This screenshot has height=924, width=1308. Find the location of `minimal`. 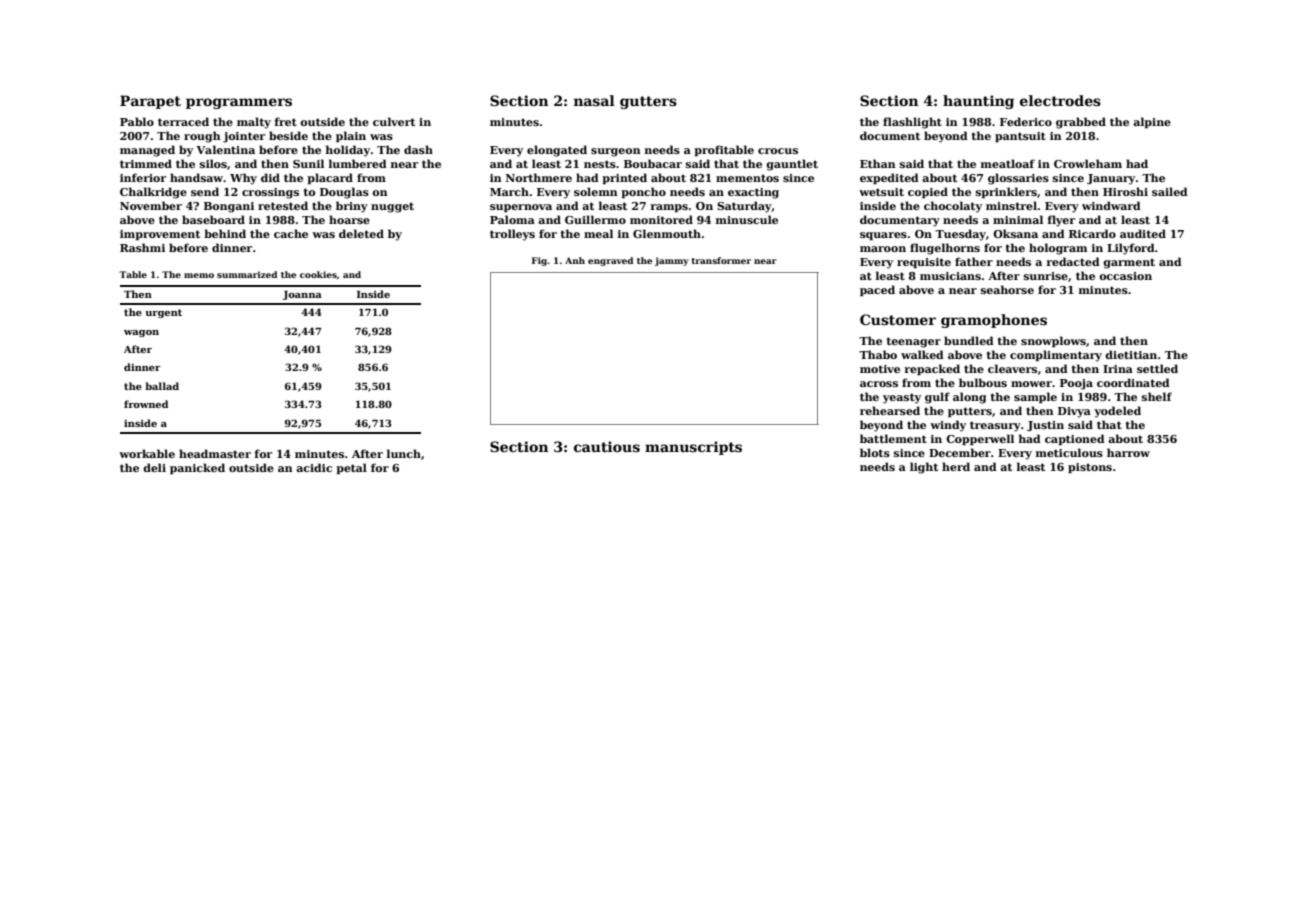

minimal is located at coordinates (1018, 219).
